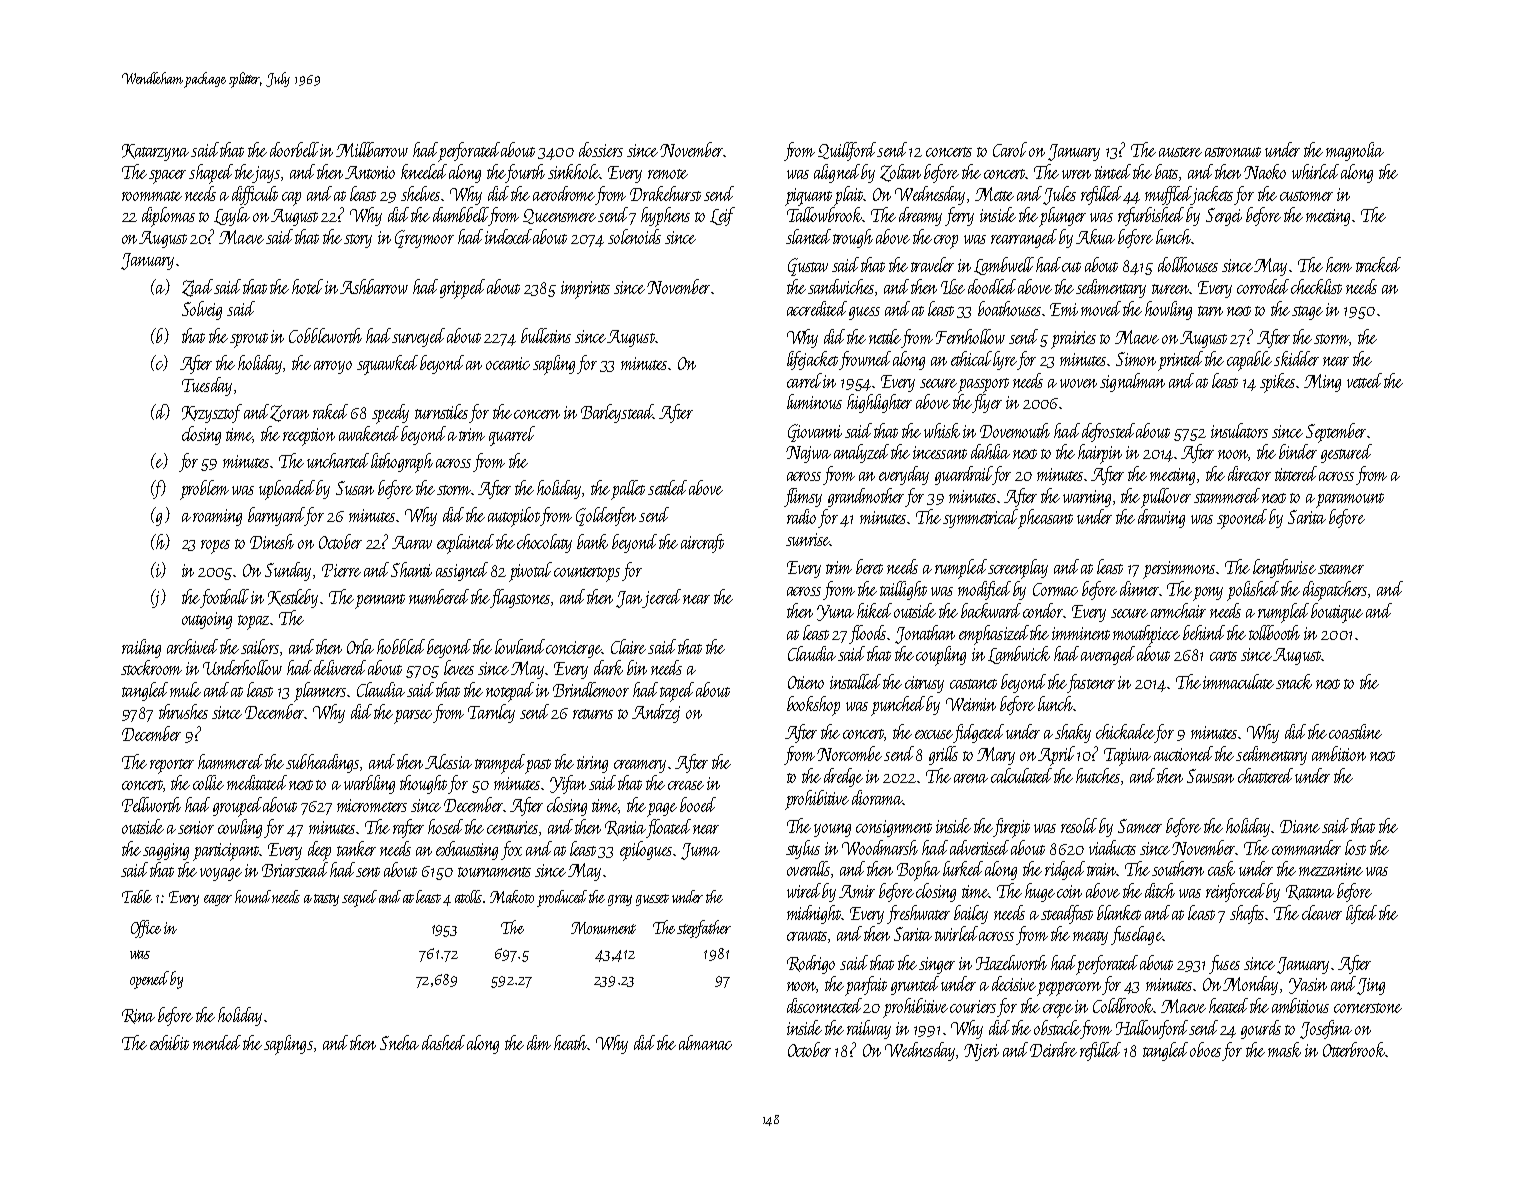 Image resolution: width=1524 pixels, height=1178 pixels. Describe the element at coordinates (812, 360) in the page. I see `lifejacket` at that location.
